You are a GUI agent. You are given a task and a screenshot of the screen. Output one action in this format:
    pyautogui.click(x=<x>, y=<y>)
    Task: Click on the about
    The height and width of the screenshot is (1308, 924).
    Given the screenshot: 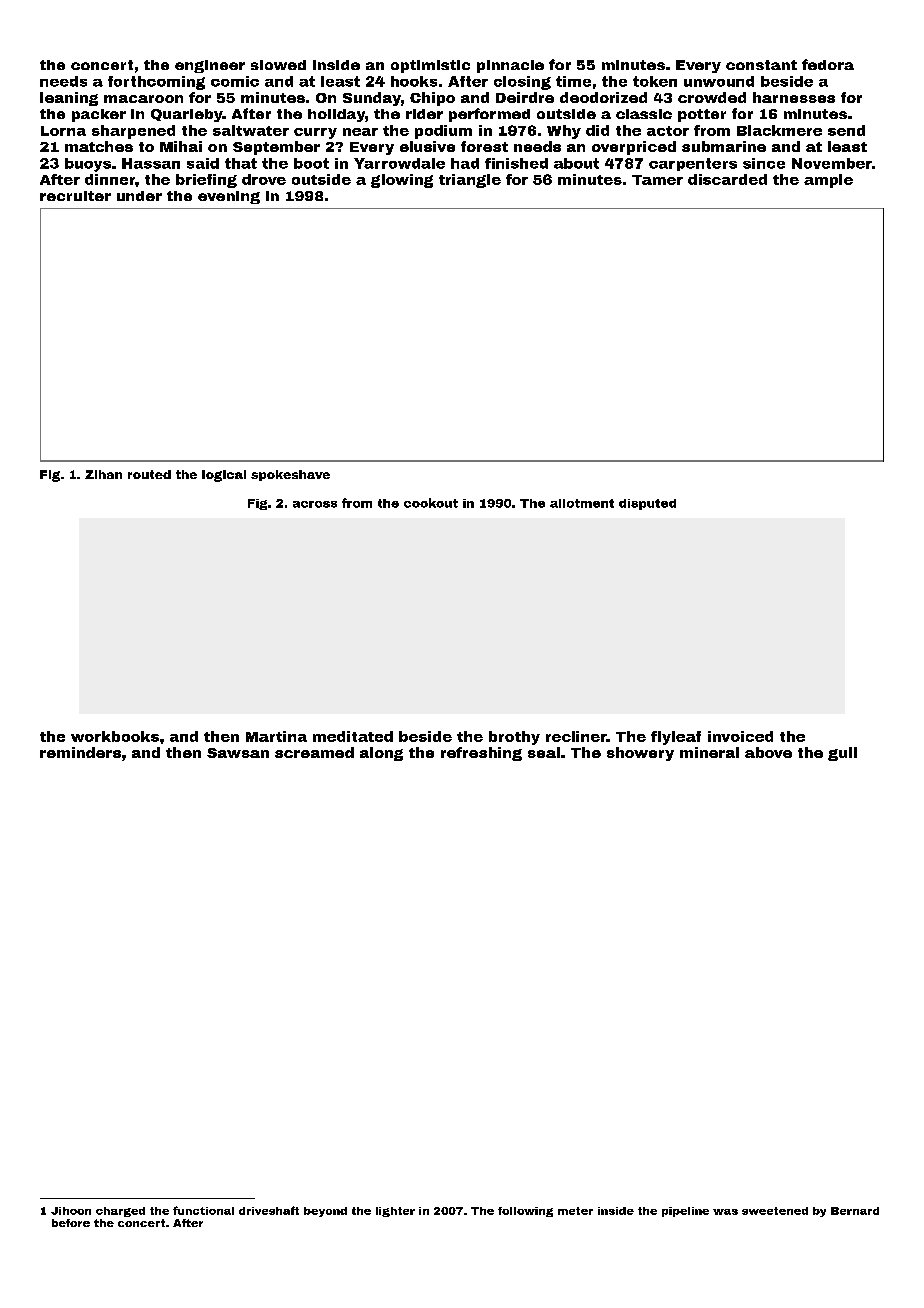 What is the action you would take?
    pyautogui.click(x=576, y=163)
